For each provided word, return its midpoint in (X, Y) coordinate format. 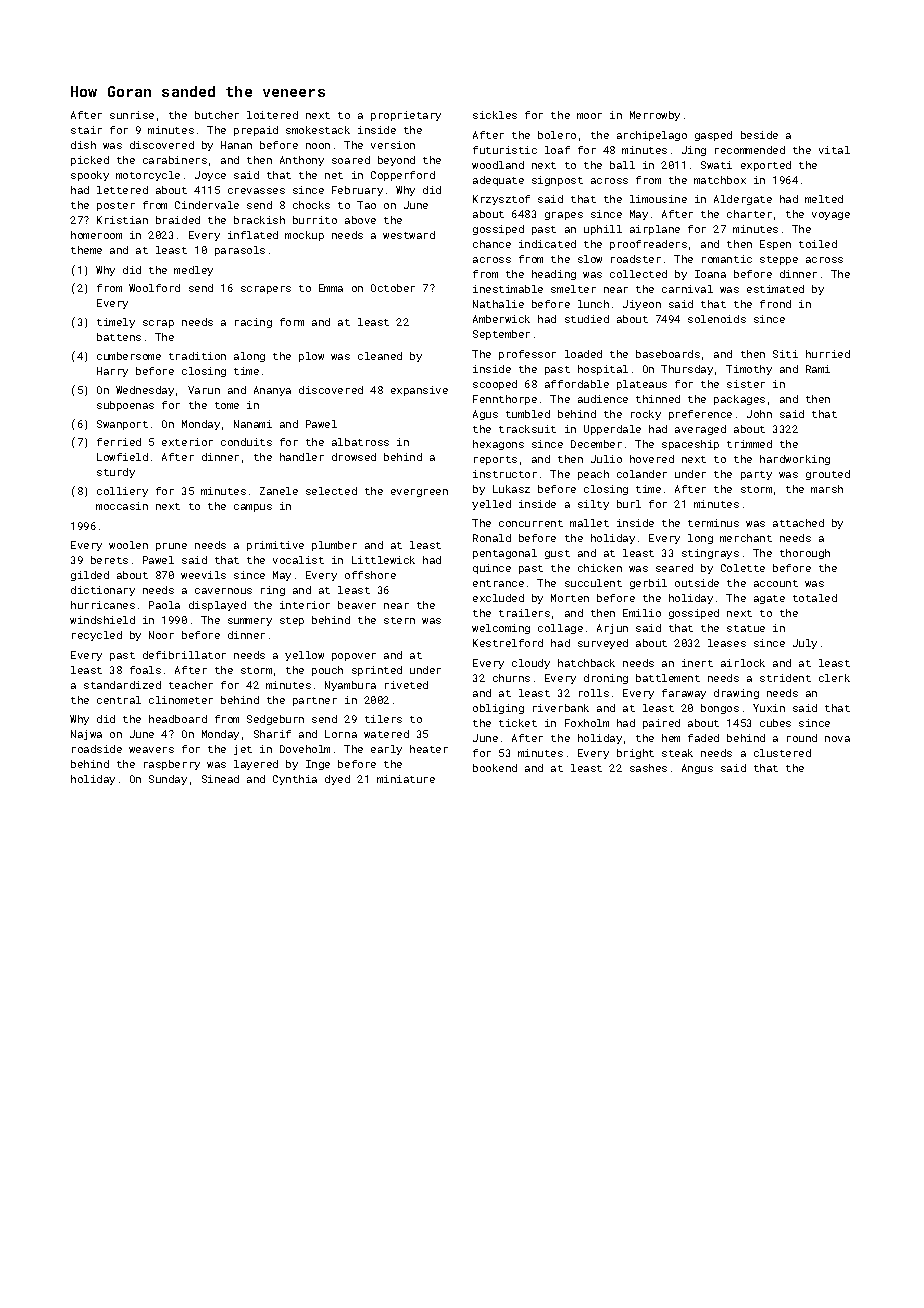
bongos (720, 709)
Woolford (154, 288)
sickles (495, 115)
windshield (102, 620)
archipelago (652, 136)
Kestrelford (508, 643)
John (759, 414)
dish (83, 145)
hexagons (498, 445)
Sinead (220, 779)
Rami (818, 369)
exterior (187, 442)
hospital (603, 370)
